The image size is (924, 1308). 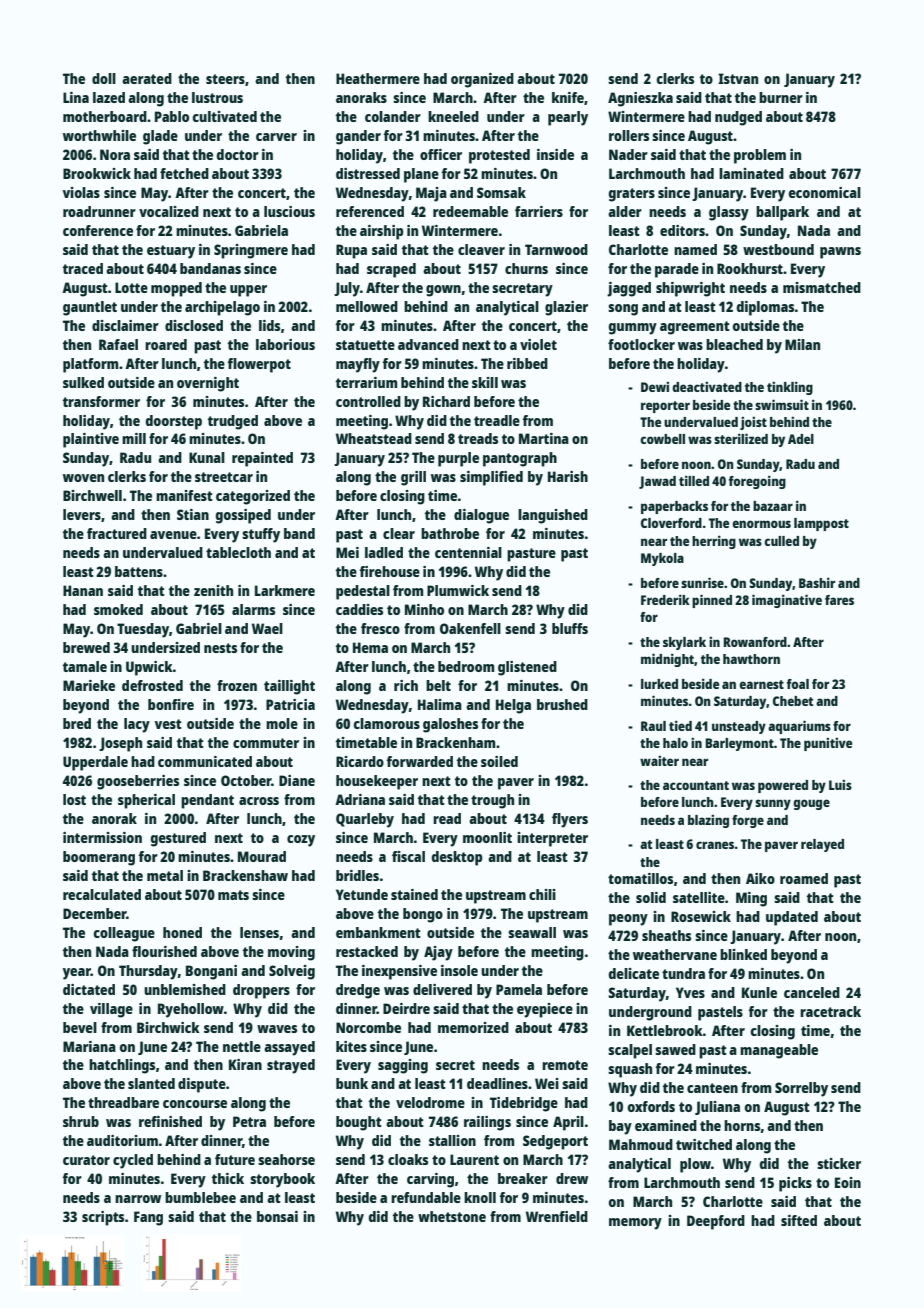 I want to click on bonsai, so click(x=277, y=1216).
